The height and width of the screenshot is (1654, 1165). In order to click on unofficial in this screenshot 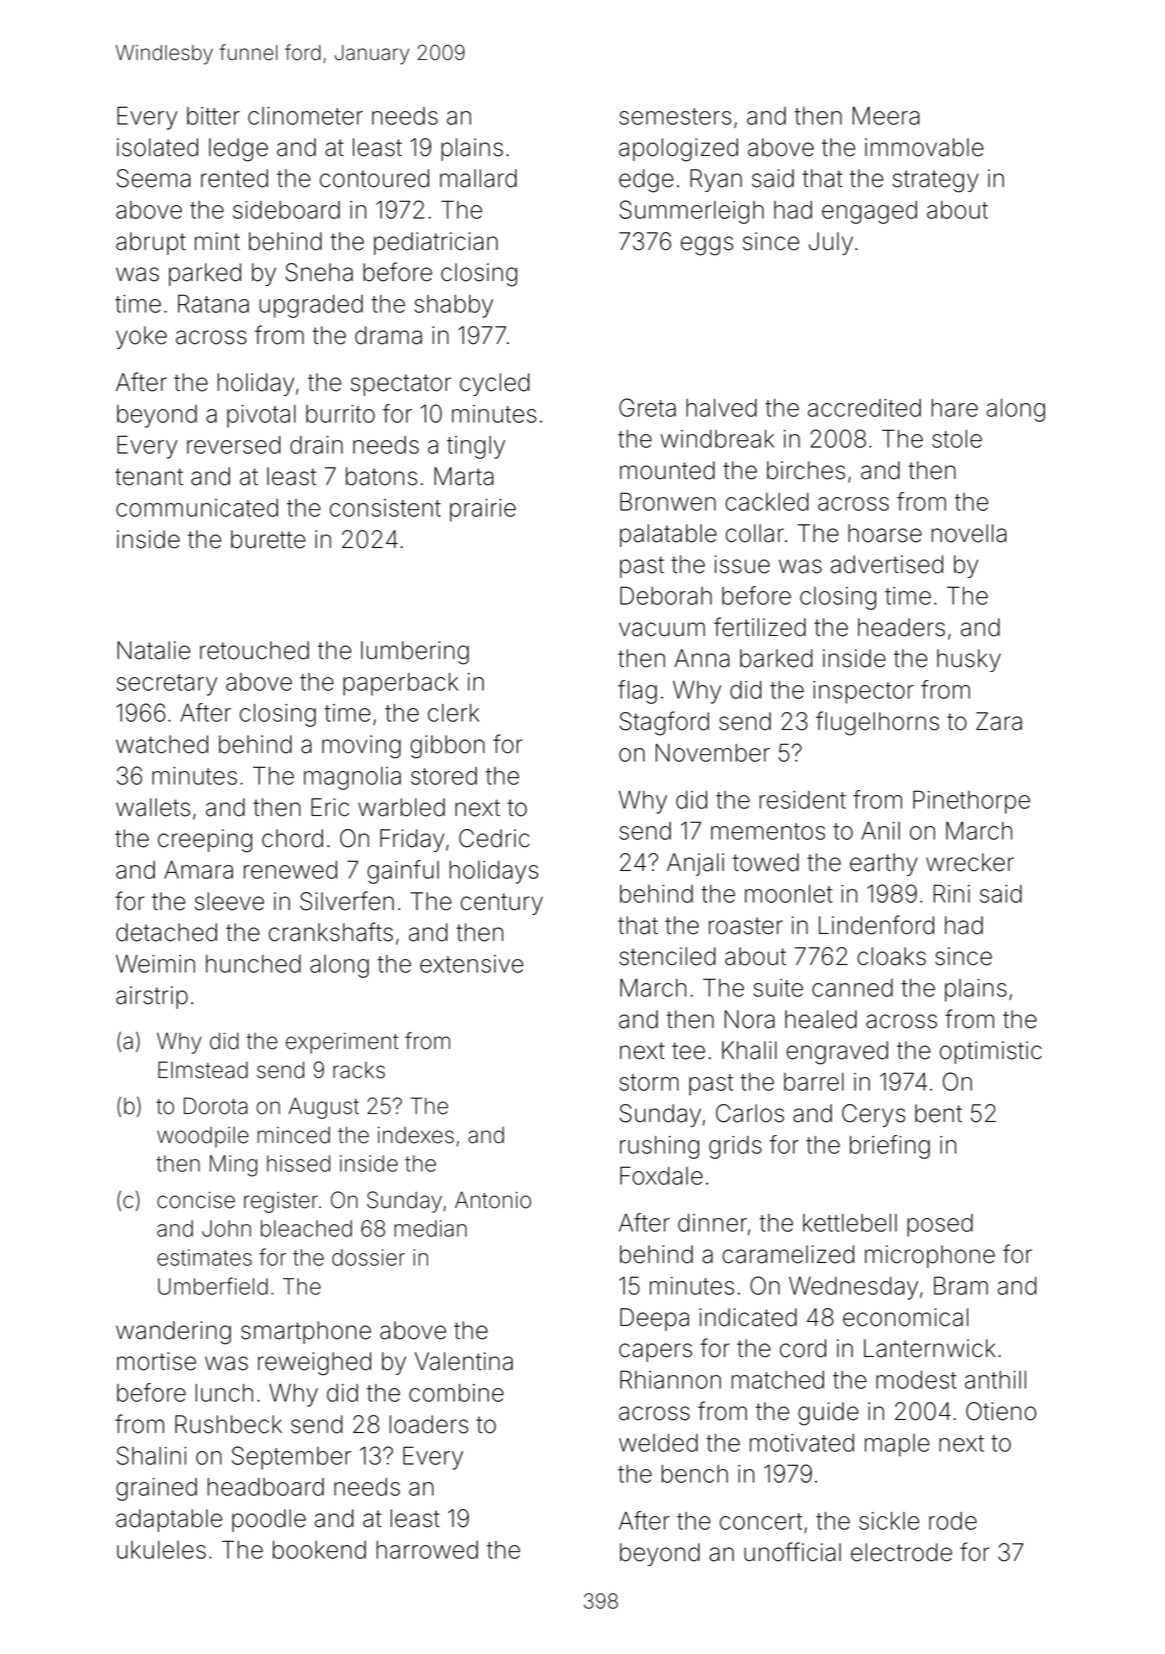, I will do `click(792, 1552)`.
